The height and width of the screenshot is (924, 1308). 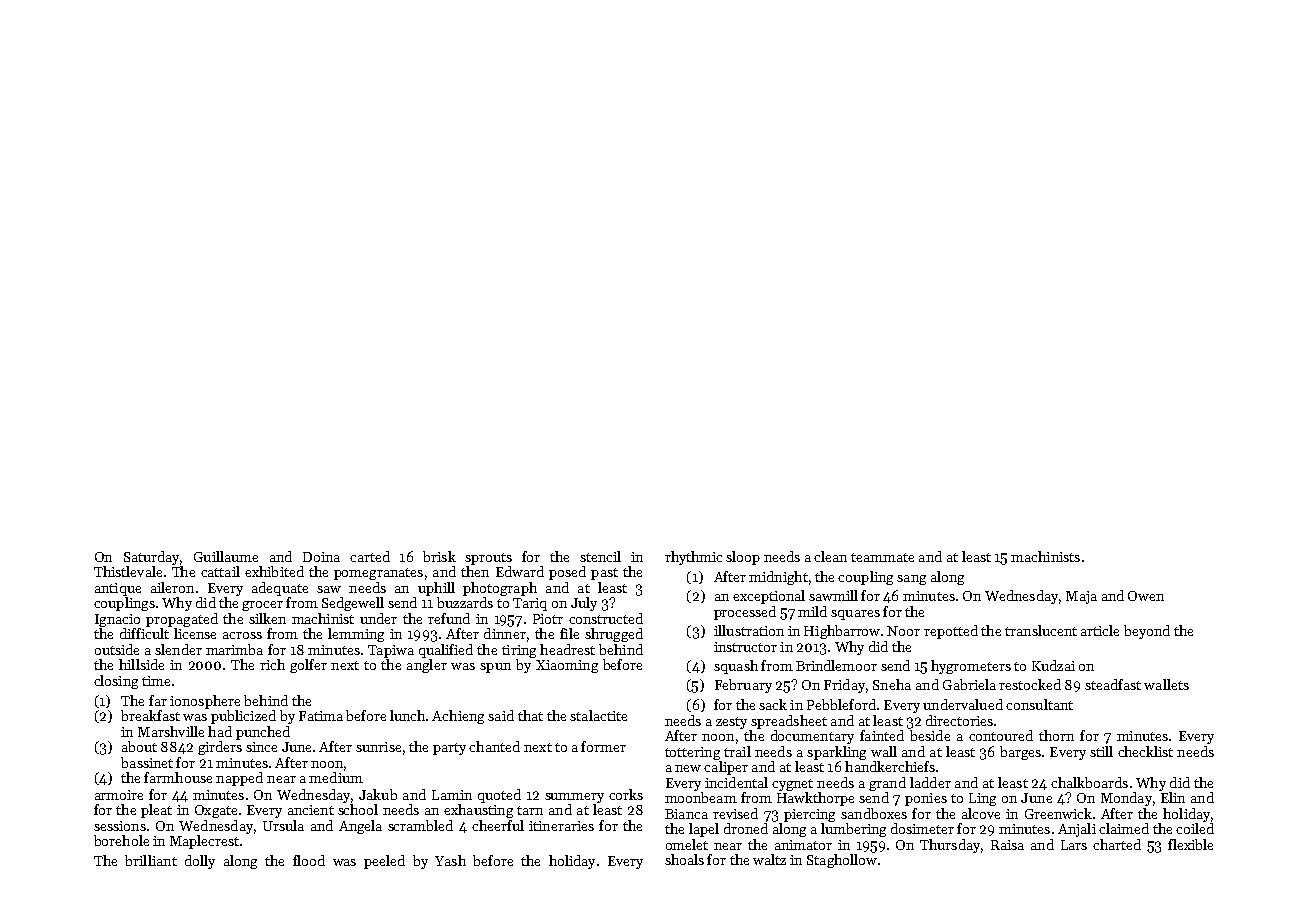 I want to click on carted, so click(x=370, y=556).
